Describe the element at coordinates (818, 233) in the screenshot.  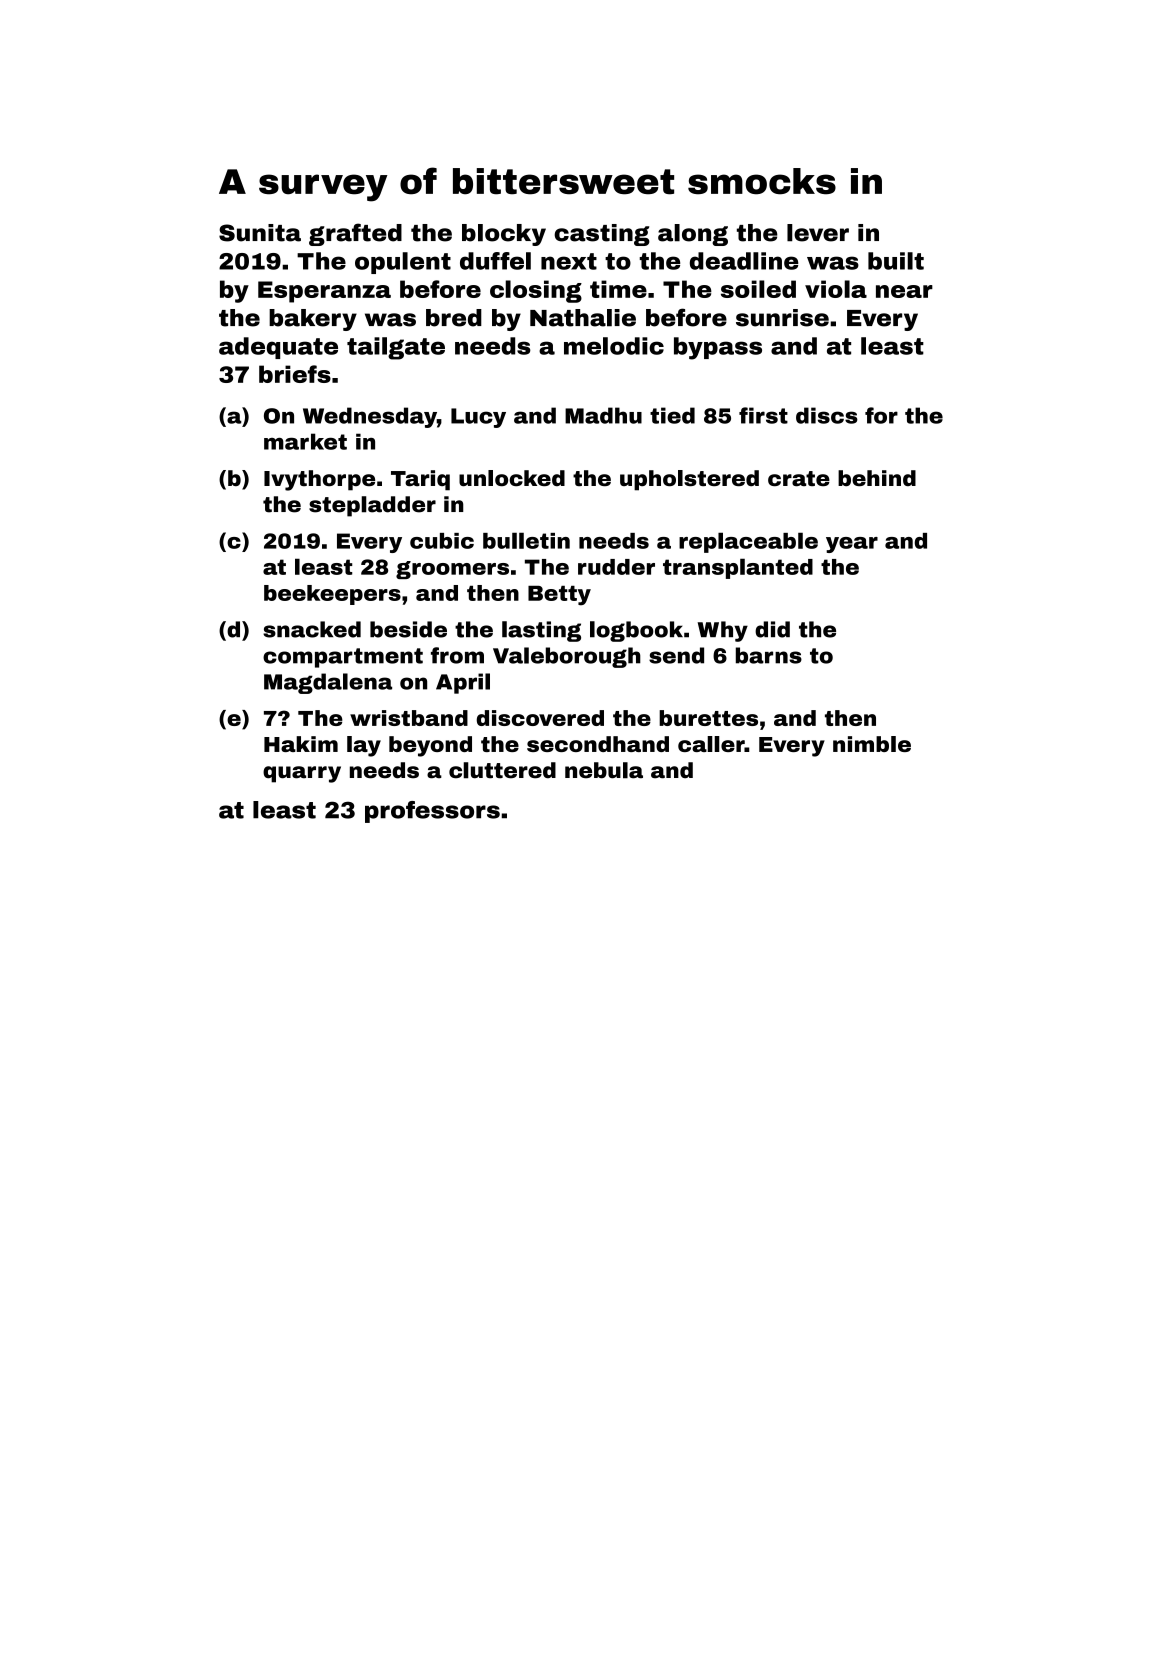
I see `lever` at that location.
